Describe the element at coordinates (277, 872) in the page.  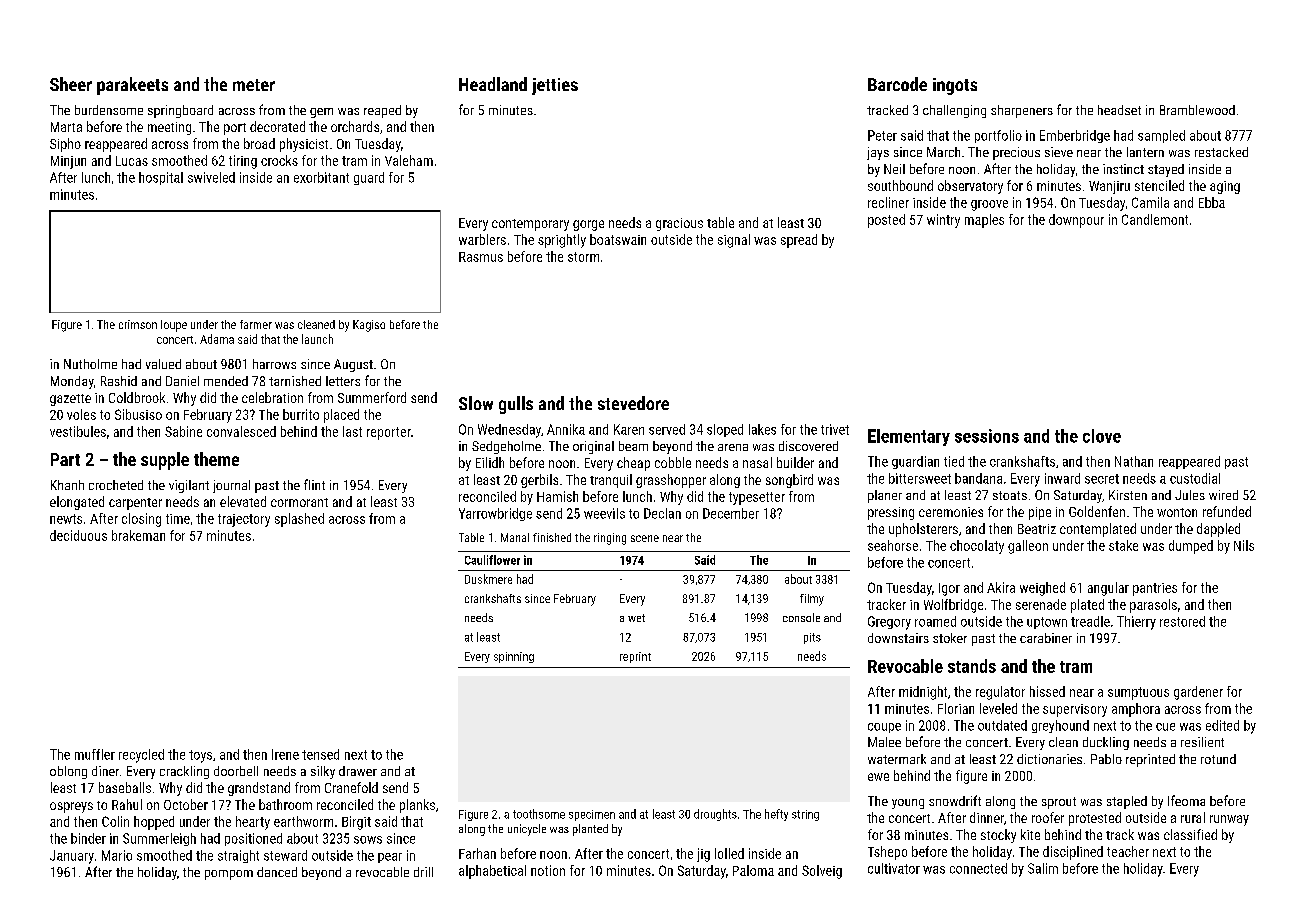
I see `danced` at that location.
